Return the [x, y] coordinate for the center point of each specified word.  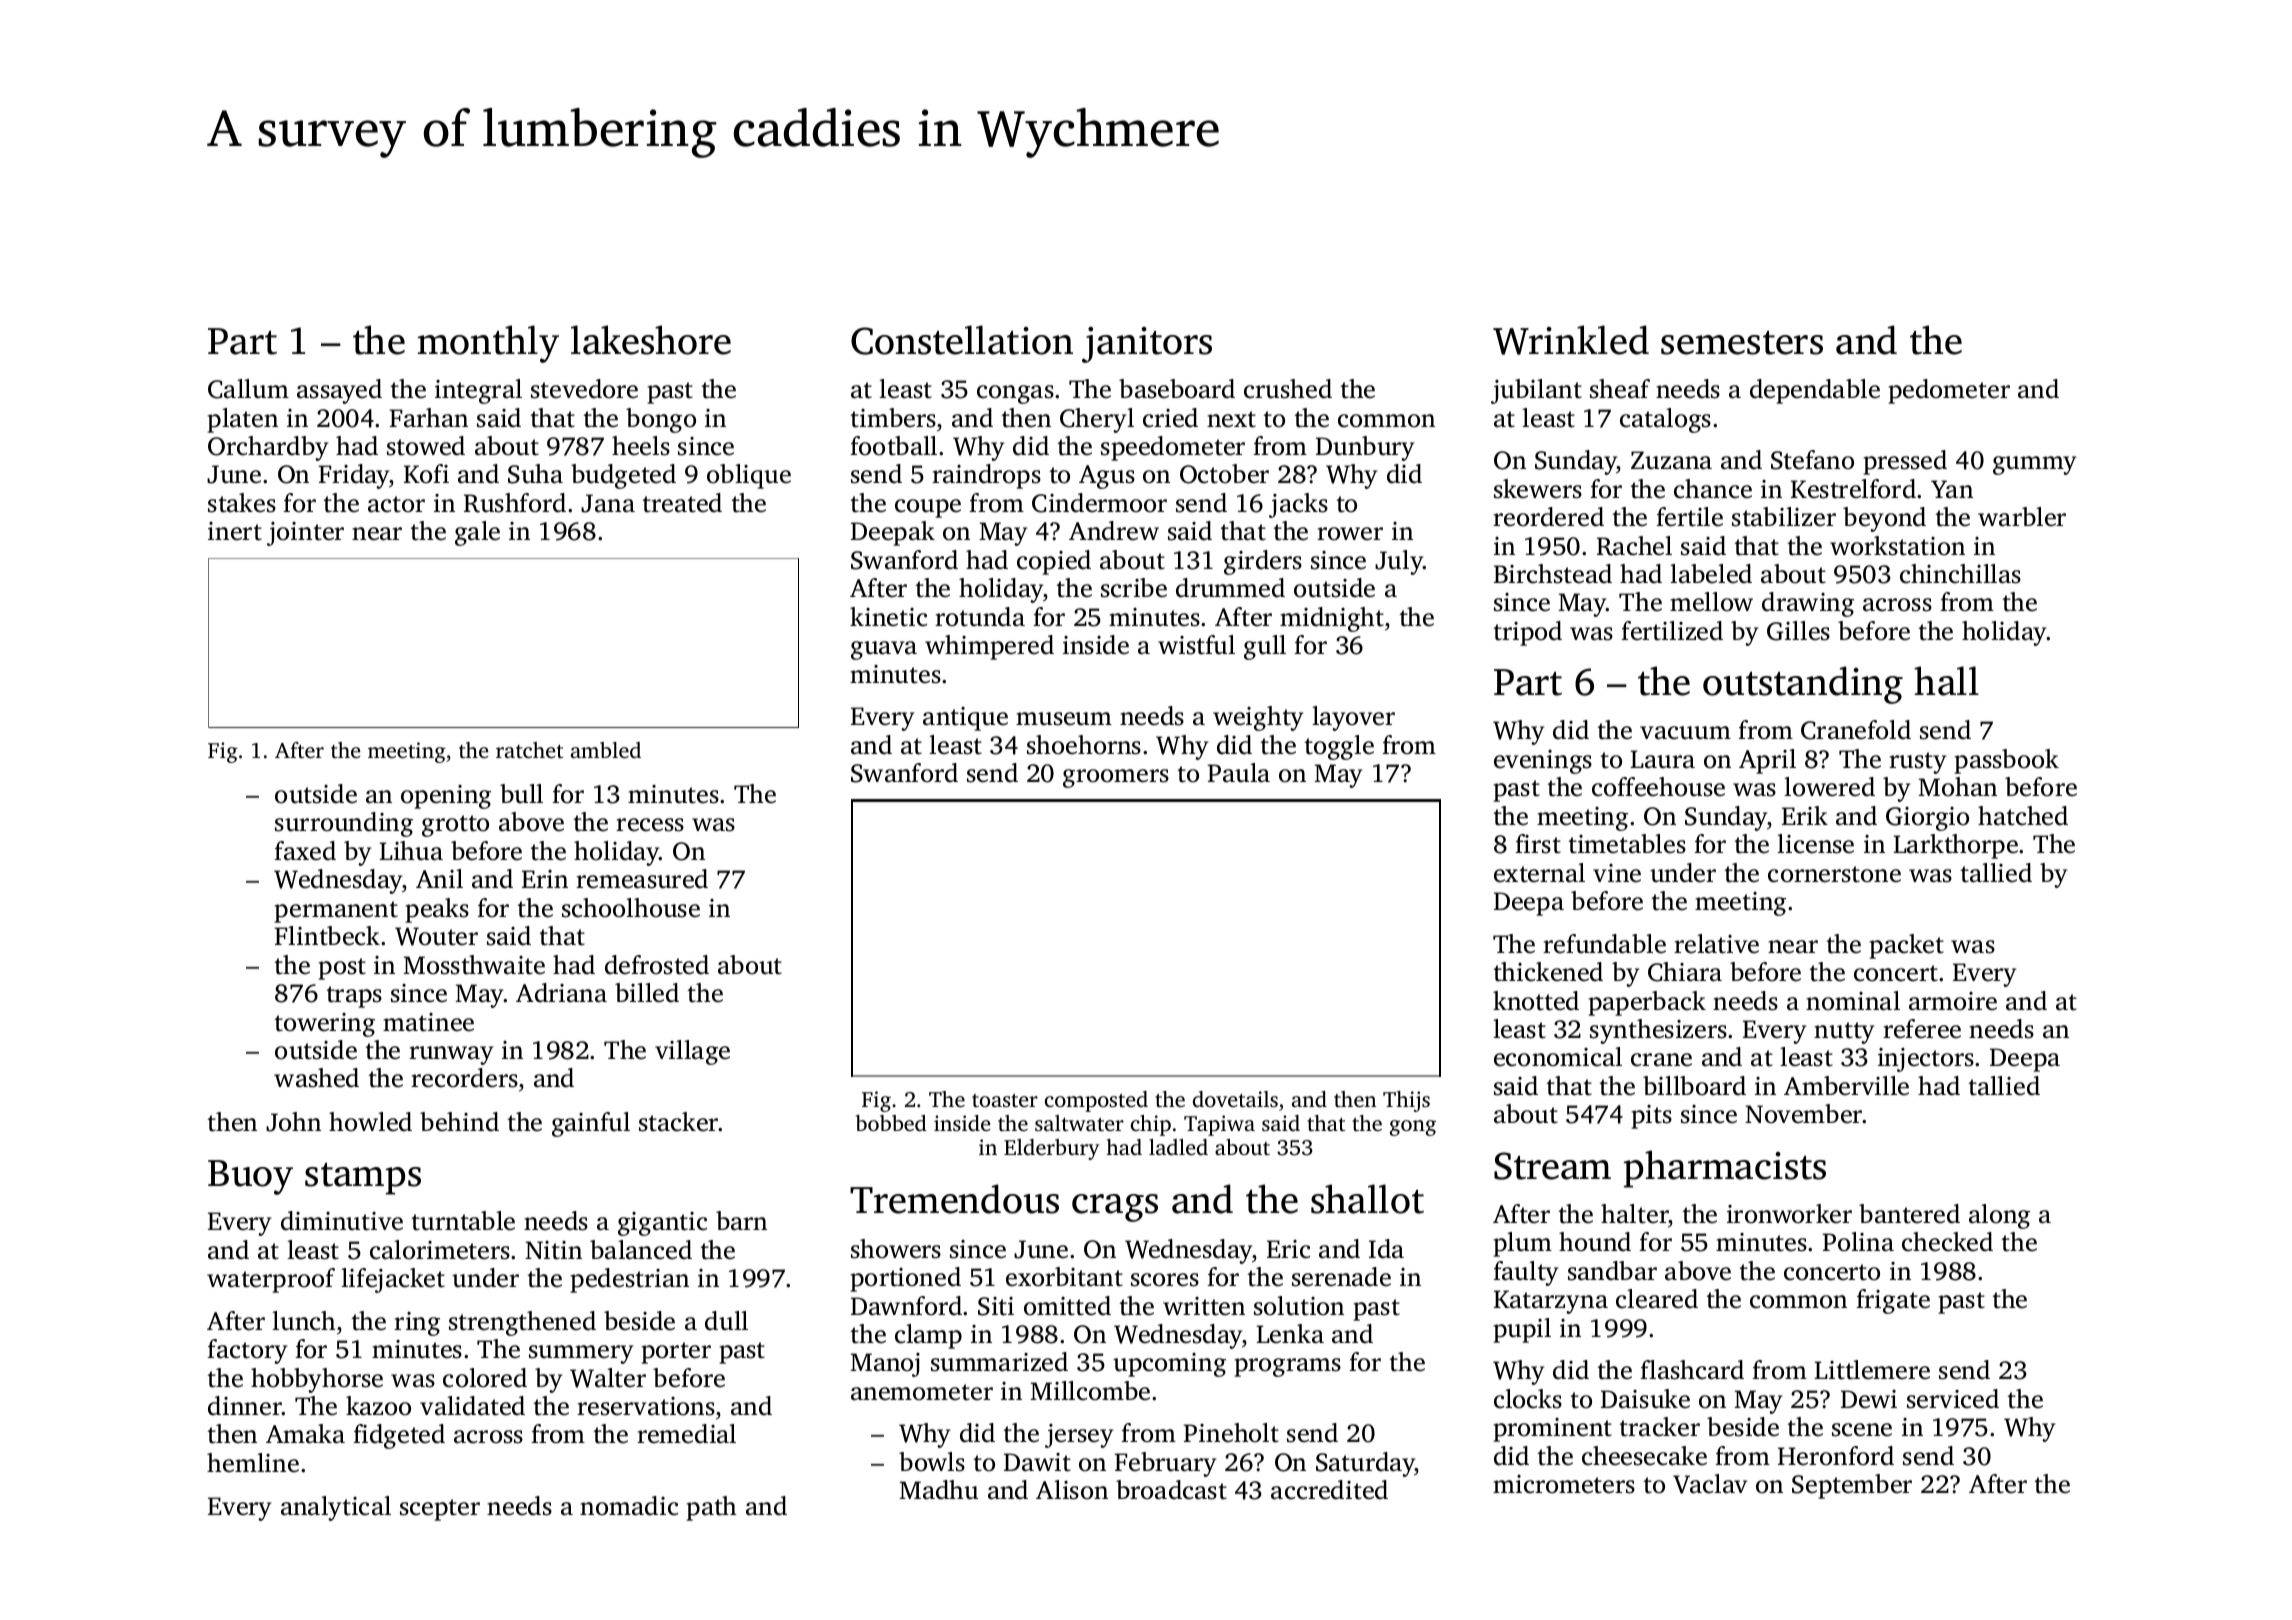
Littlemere [1872, 1370]
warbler [2022, 517]
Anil [439, 878]
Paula [1238, 773]
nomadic [629, 1506]
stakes [242, 503]
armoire [1953, 1001]
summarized [999, 1362]
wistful [1196, 645]
